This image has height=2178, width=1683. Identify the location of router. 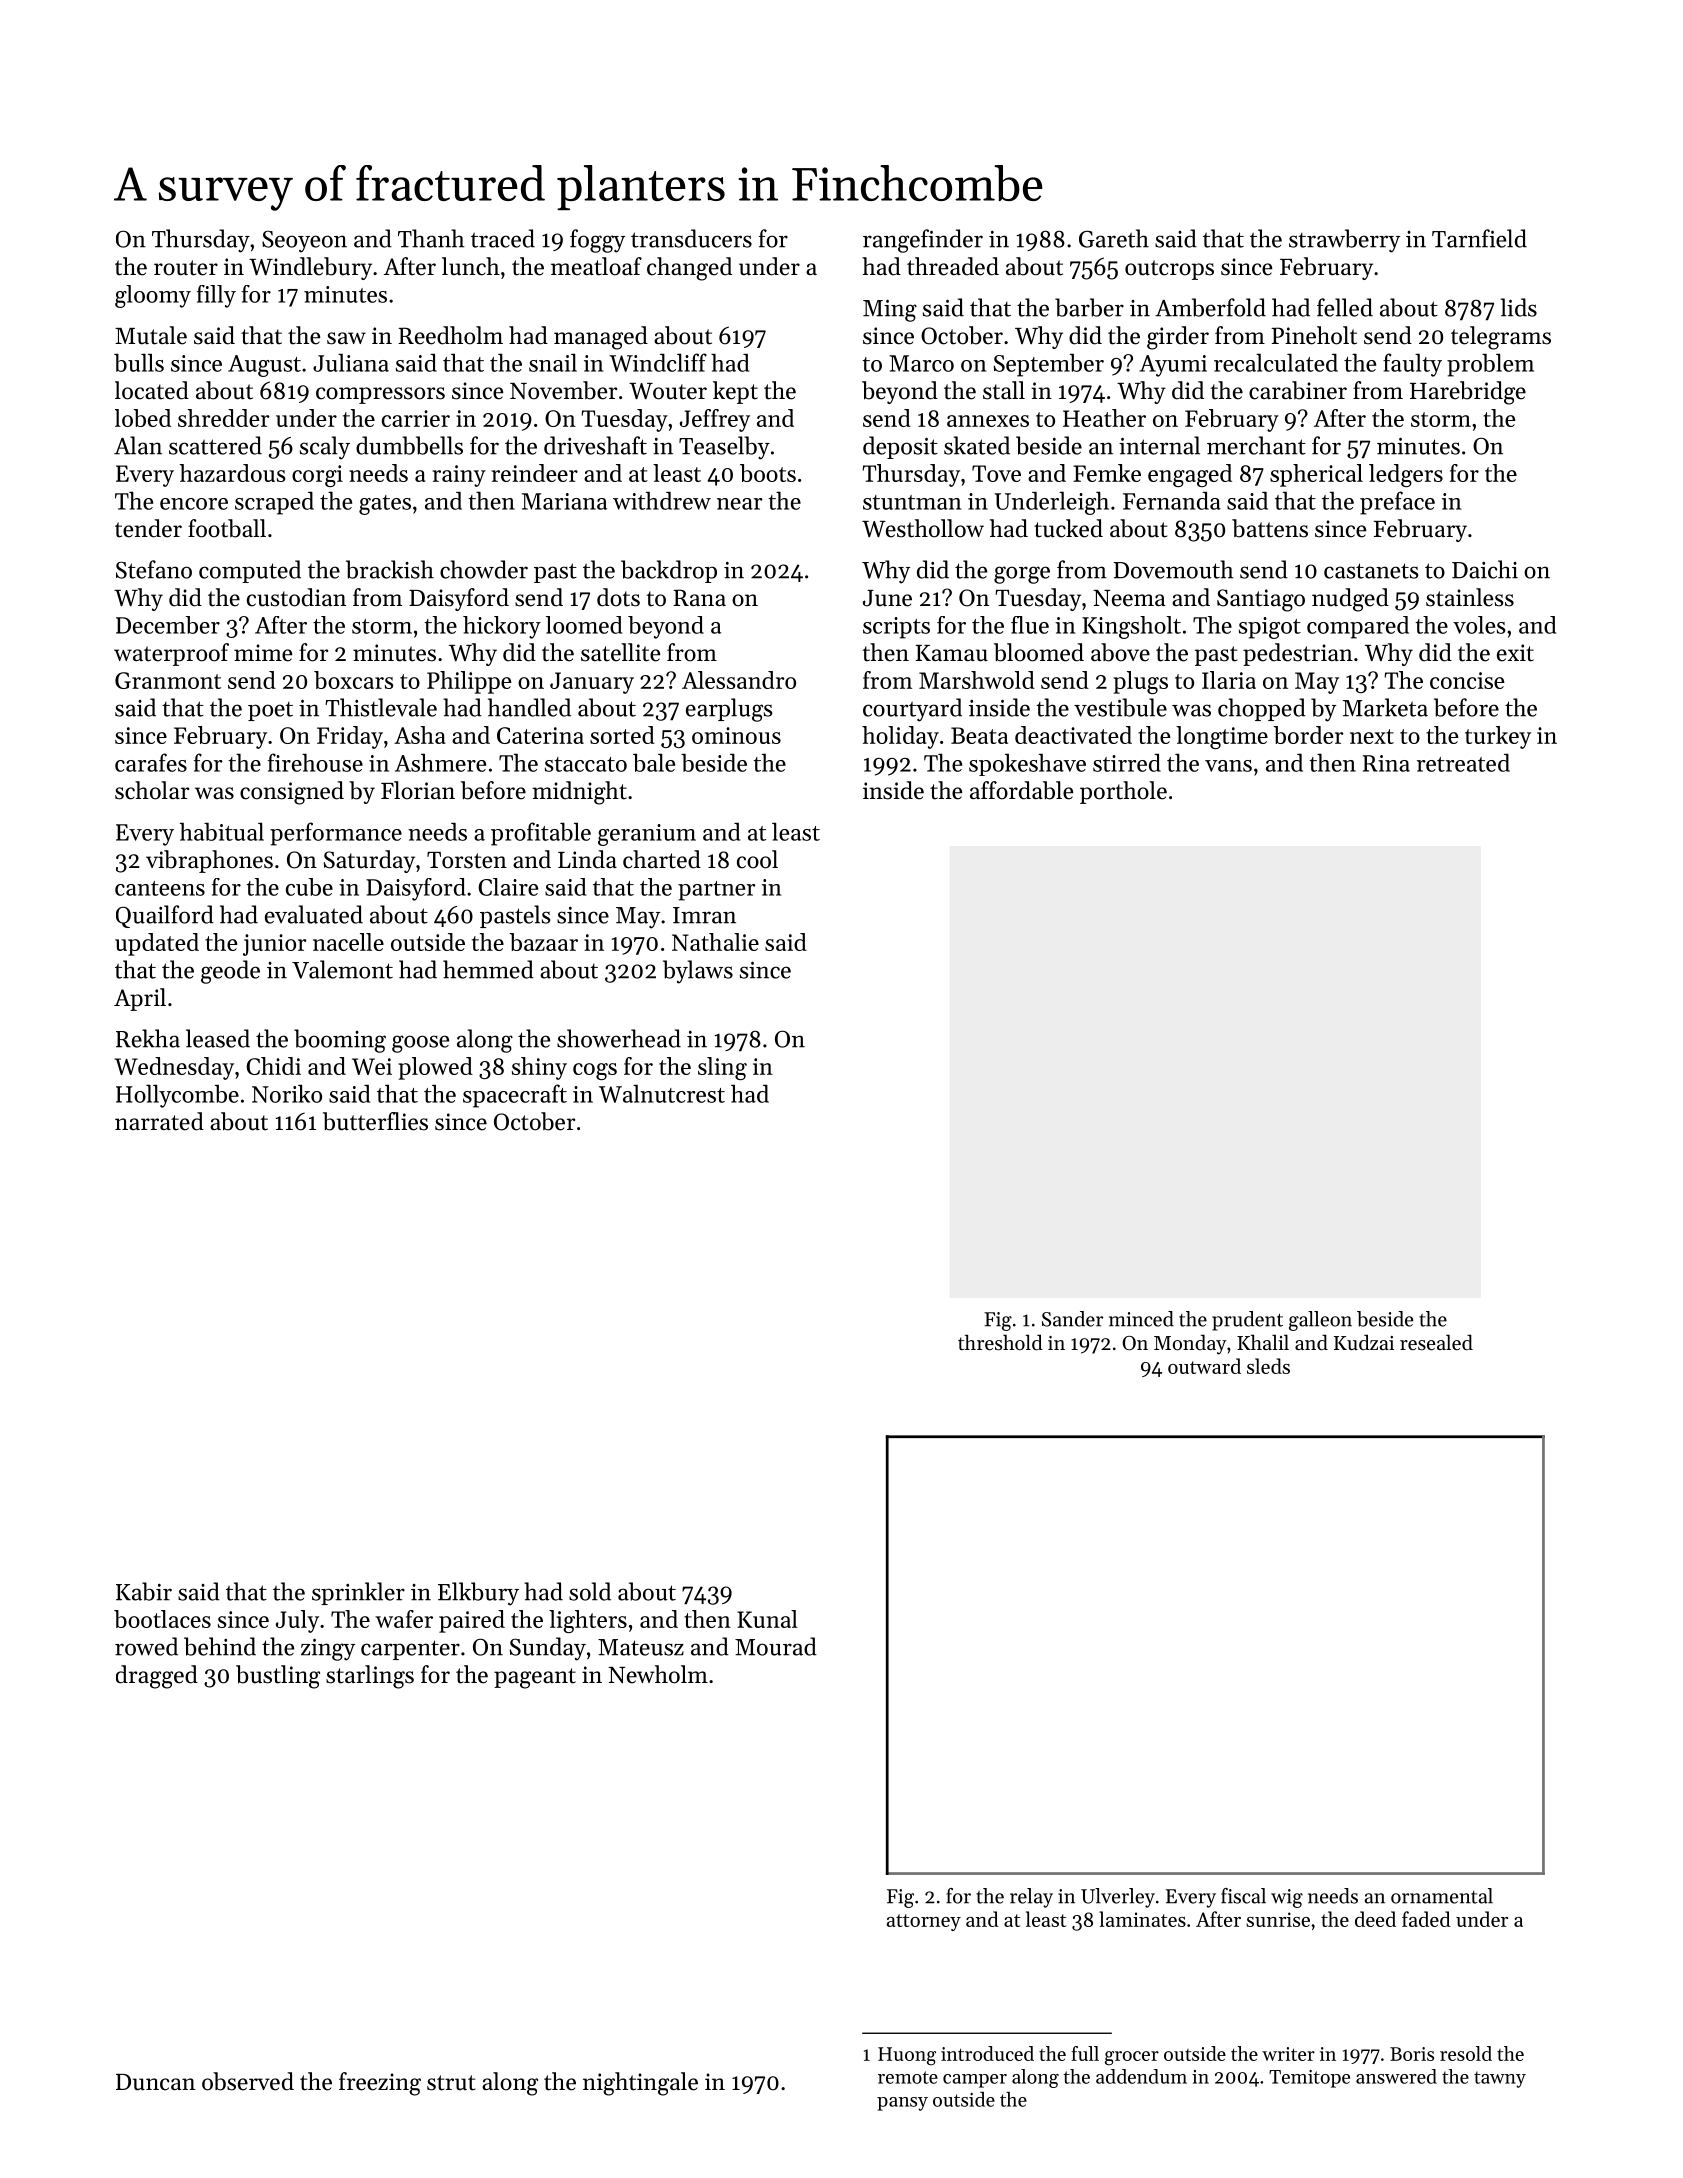
(186, 268).
